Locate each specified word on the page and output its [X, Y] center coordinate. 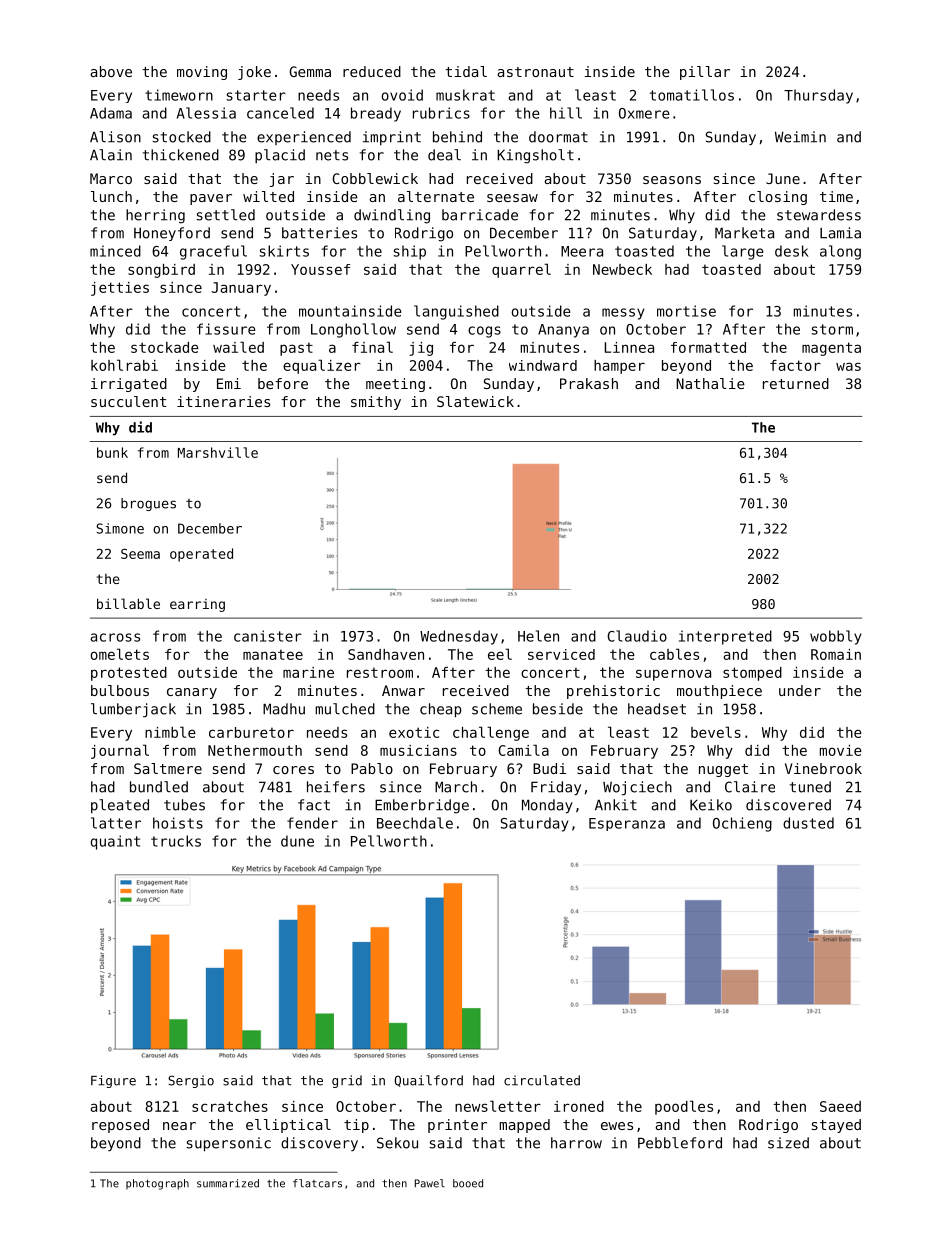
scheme [497, 709]
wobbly [836, 637]
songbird [161, 271]
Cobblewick [375, 178]
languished [456, 312]
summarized [228, 1183]
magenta [831, 349]
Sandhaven [386, 654]
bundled [159, 787]
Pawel [430, 1183]
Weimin [800, 137]
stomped [752, 674]
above [111, 71]
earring [197, 605]
